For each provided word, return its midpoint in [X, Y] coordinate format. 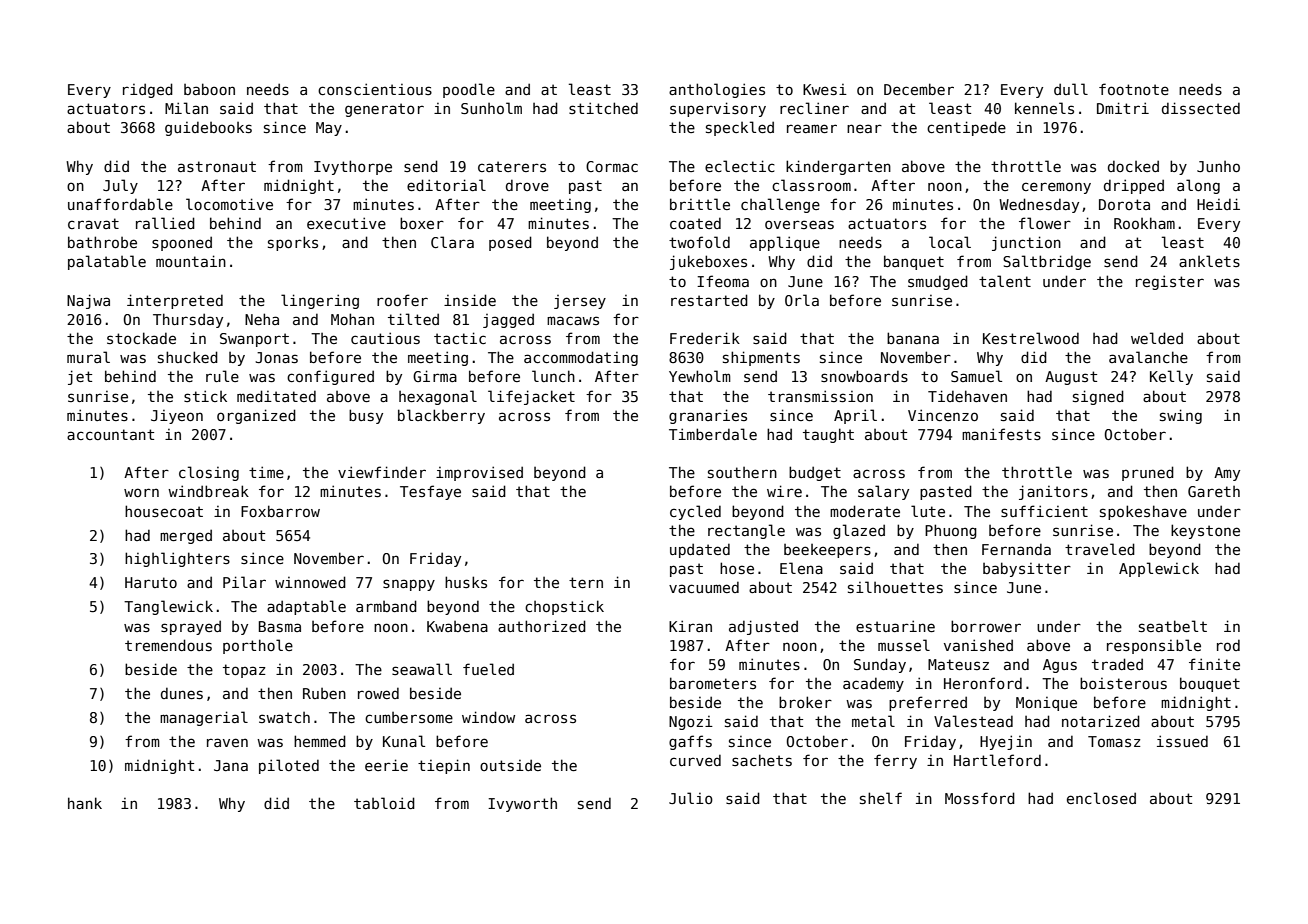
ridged [148, 90]
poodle [469, 90]
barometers [713, 683]
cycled [695, 512]
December [919, 89]
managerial [204, 718]
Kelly [1171, 377]
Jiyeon [177, 417]
